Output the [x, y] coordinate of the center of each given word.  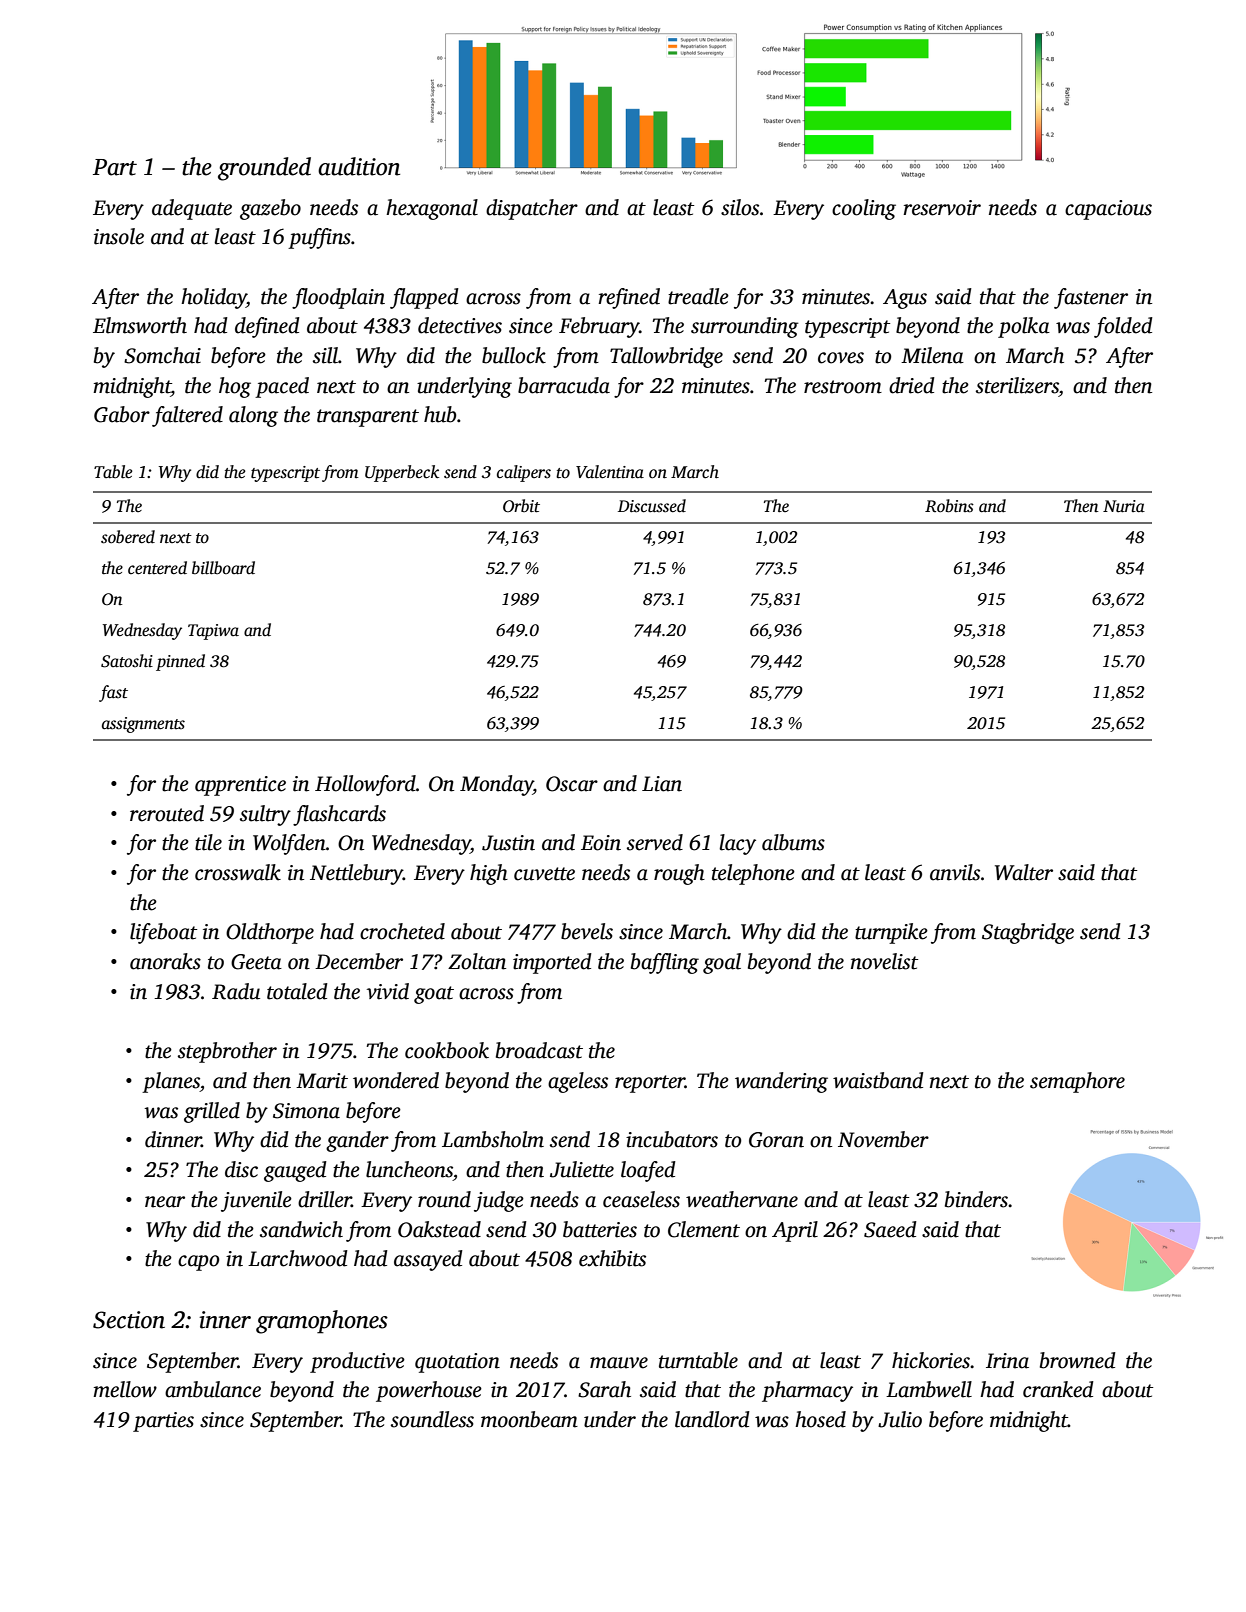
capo [198, 1263]
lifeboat [163, 933]
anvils [955, 872]
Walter [1024, 872]
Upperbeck [402, 473]
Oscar [572, 784]
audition [359, 166]
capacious [1108, 210]
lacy [737, 844]
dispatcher [532, 209]
